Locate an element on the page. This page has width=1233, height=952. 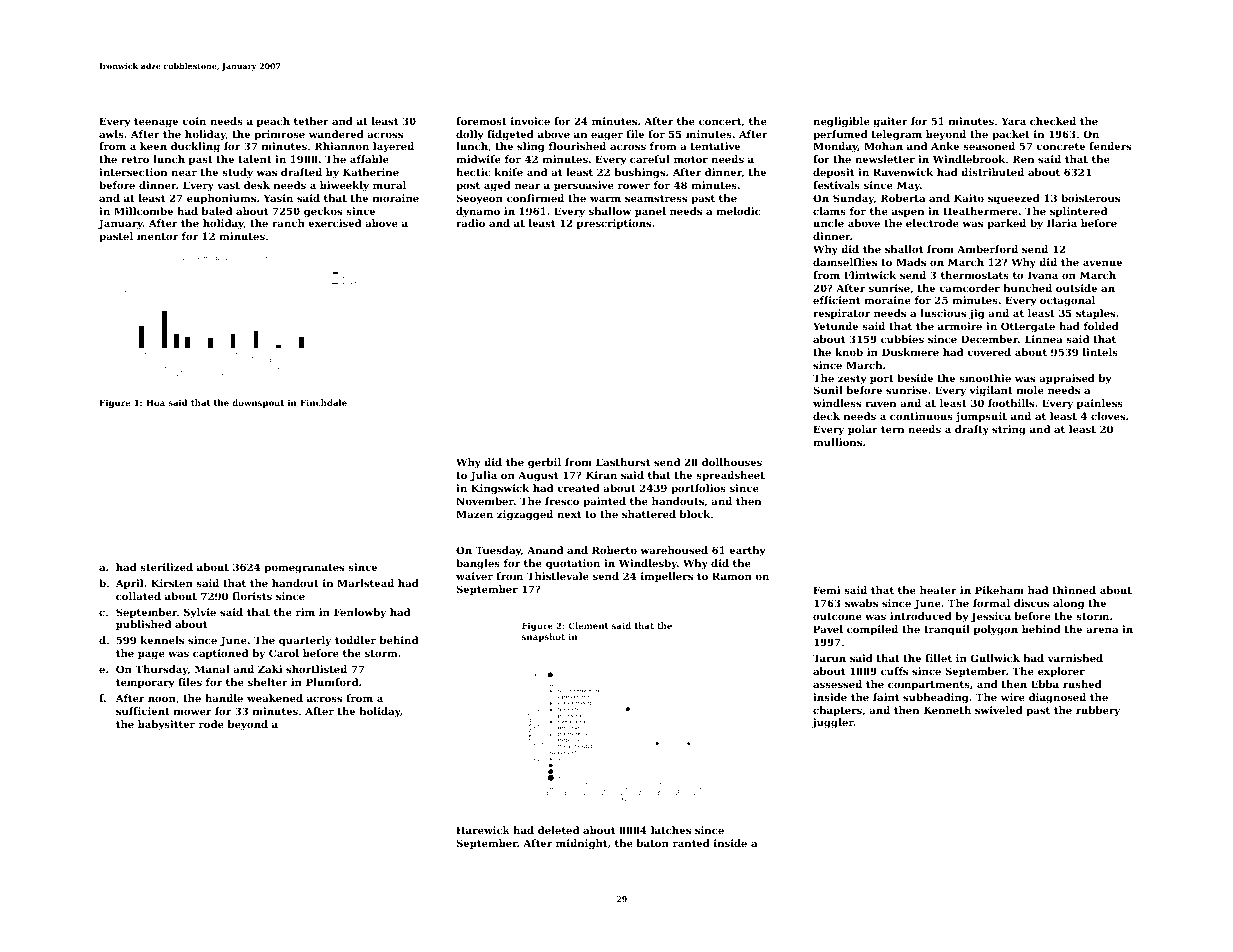
awls is located at coordinates (111, 134).
